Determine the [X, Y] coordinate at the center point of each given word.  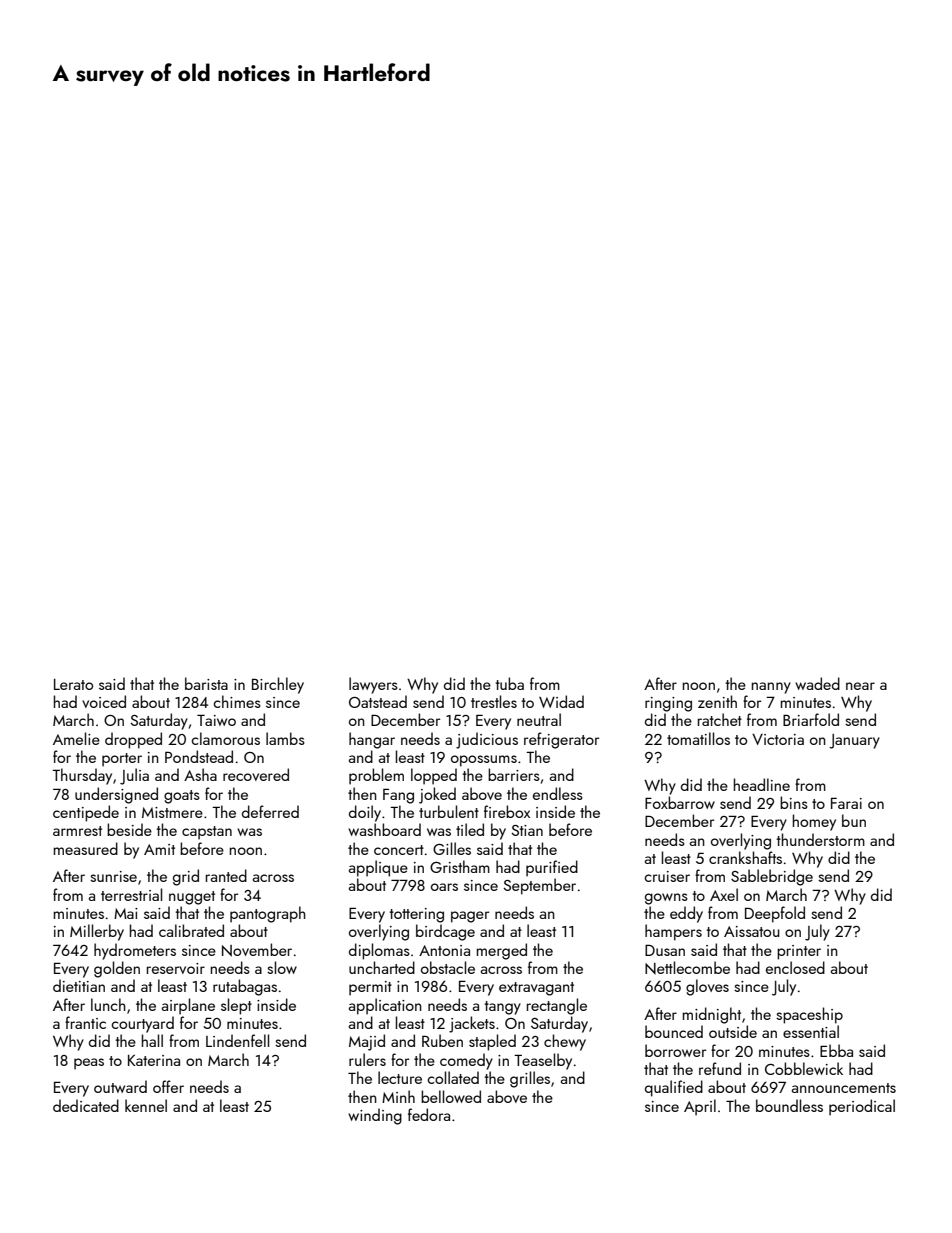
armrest [77, 831]
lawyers [373, 685]
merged [502, 951]
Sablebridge [772, 877]
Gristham [460, 866]
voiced [104, 701]
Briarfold [811, 719]
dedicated [86, 1105]
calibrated [191, 930]
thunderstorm [820, 839]
